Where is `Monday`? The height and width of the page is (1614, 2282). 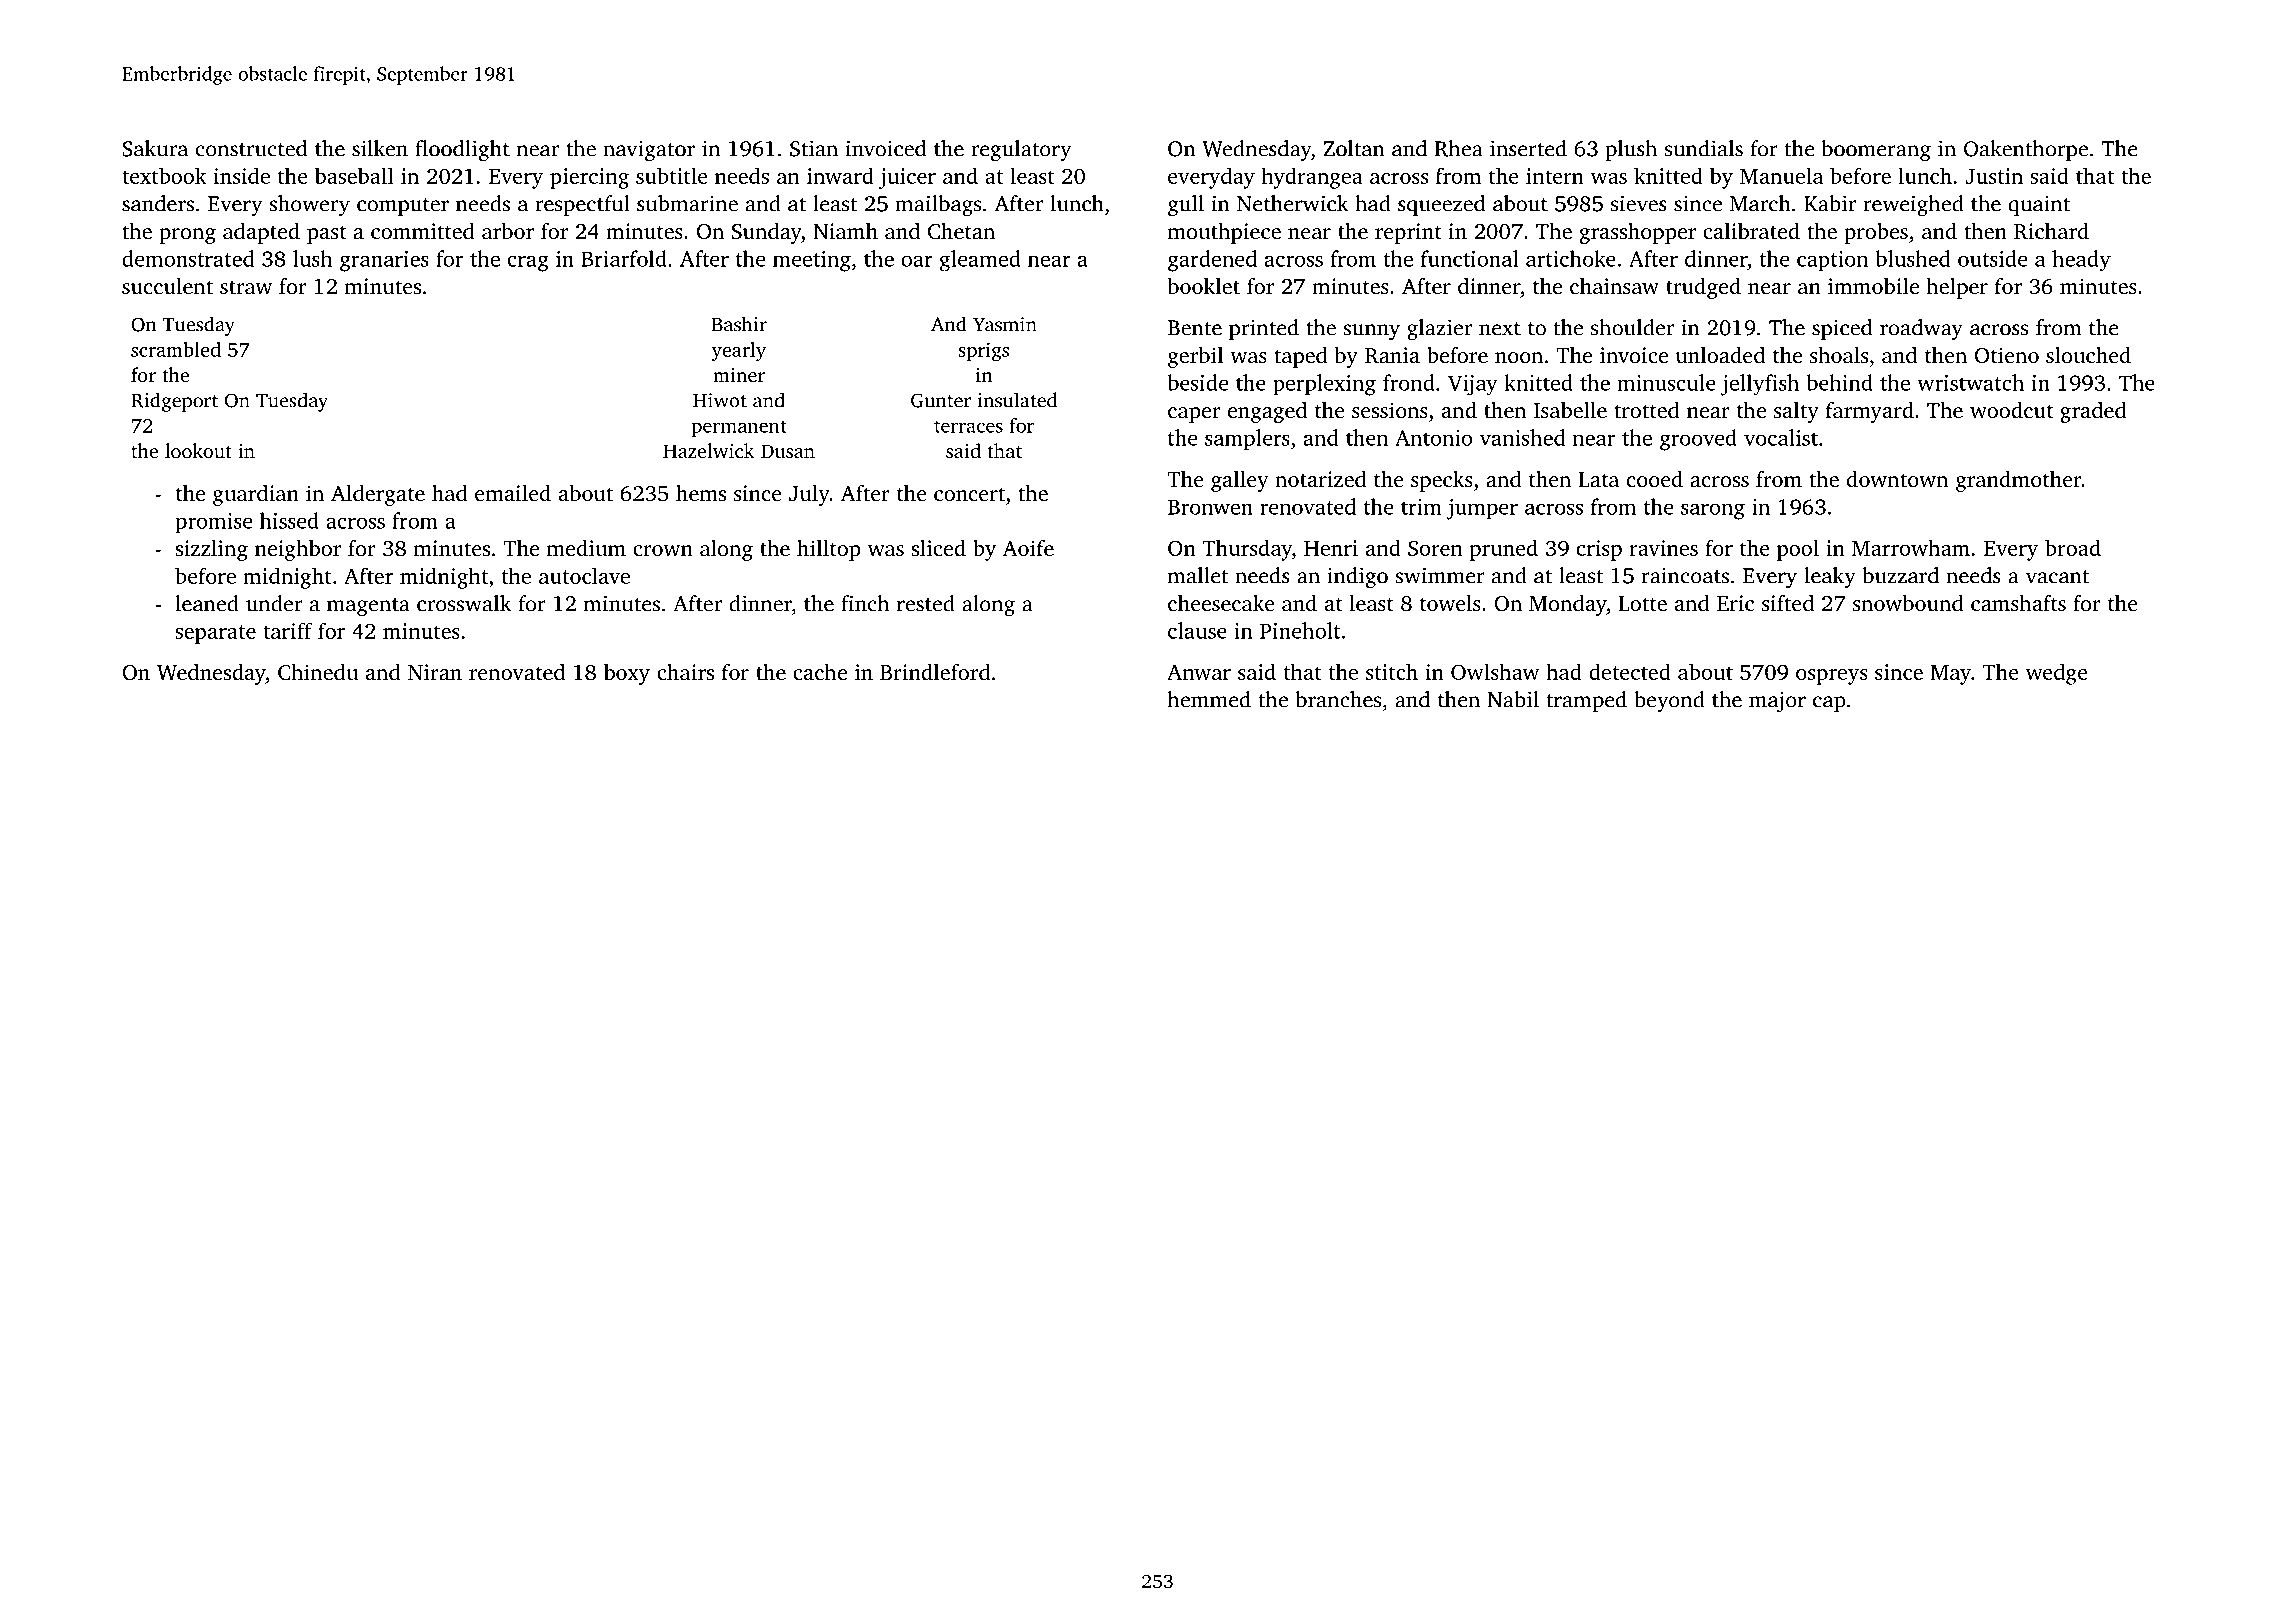
Monday is located at coordinates (1568, 605).
